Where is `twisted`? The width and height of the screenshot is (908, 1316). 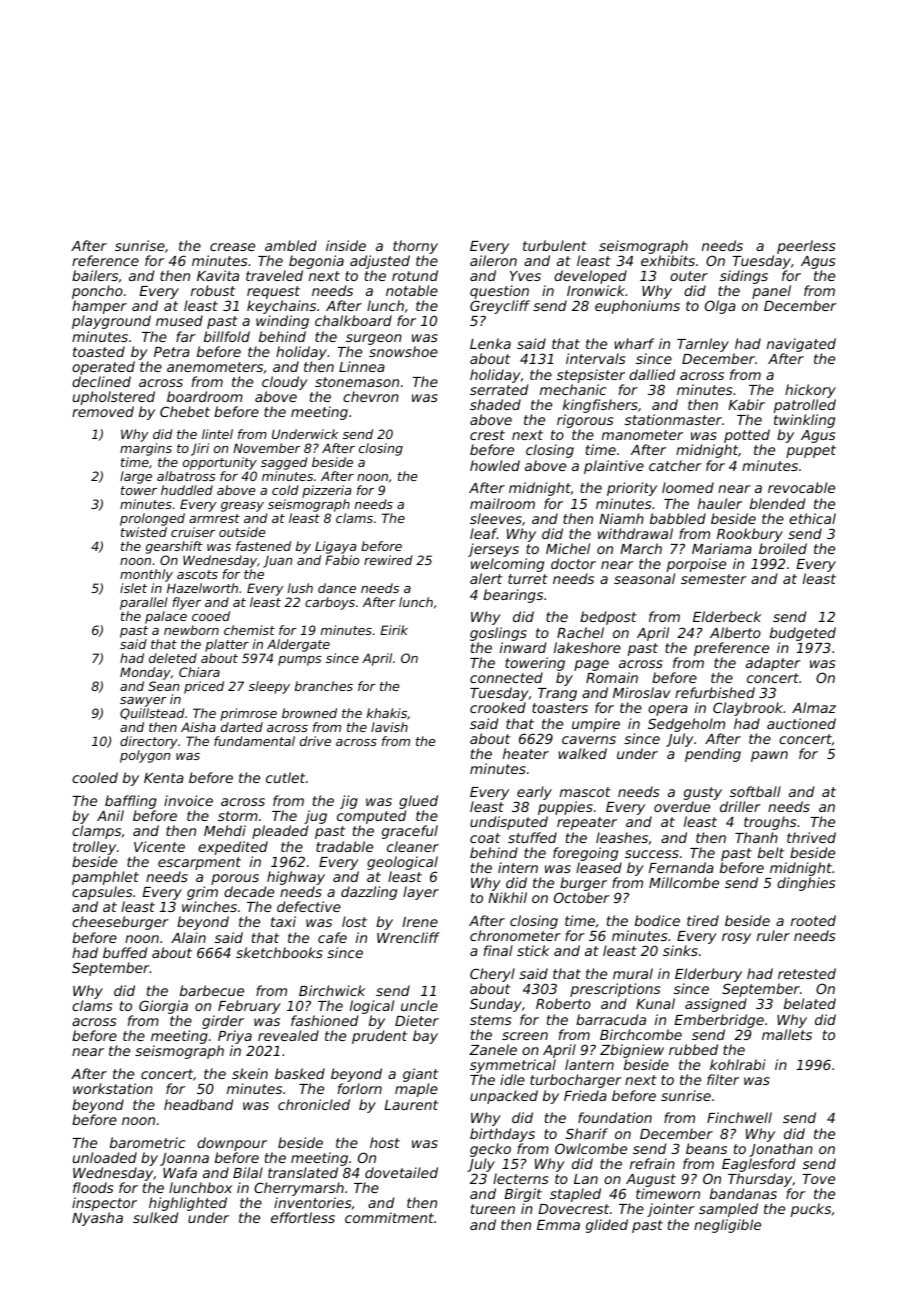 twisted is located at coordinates (144, 532).
